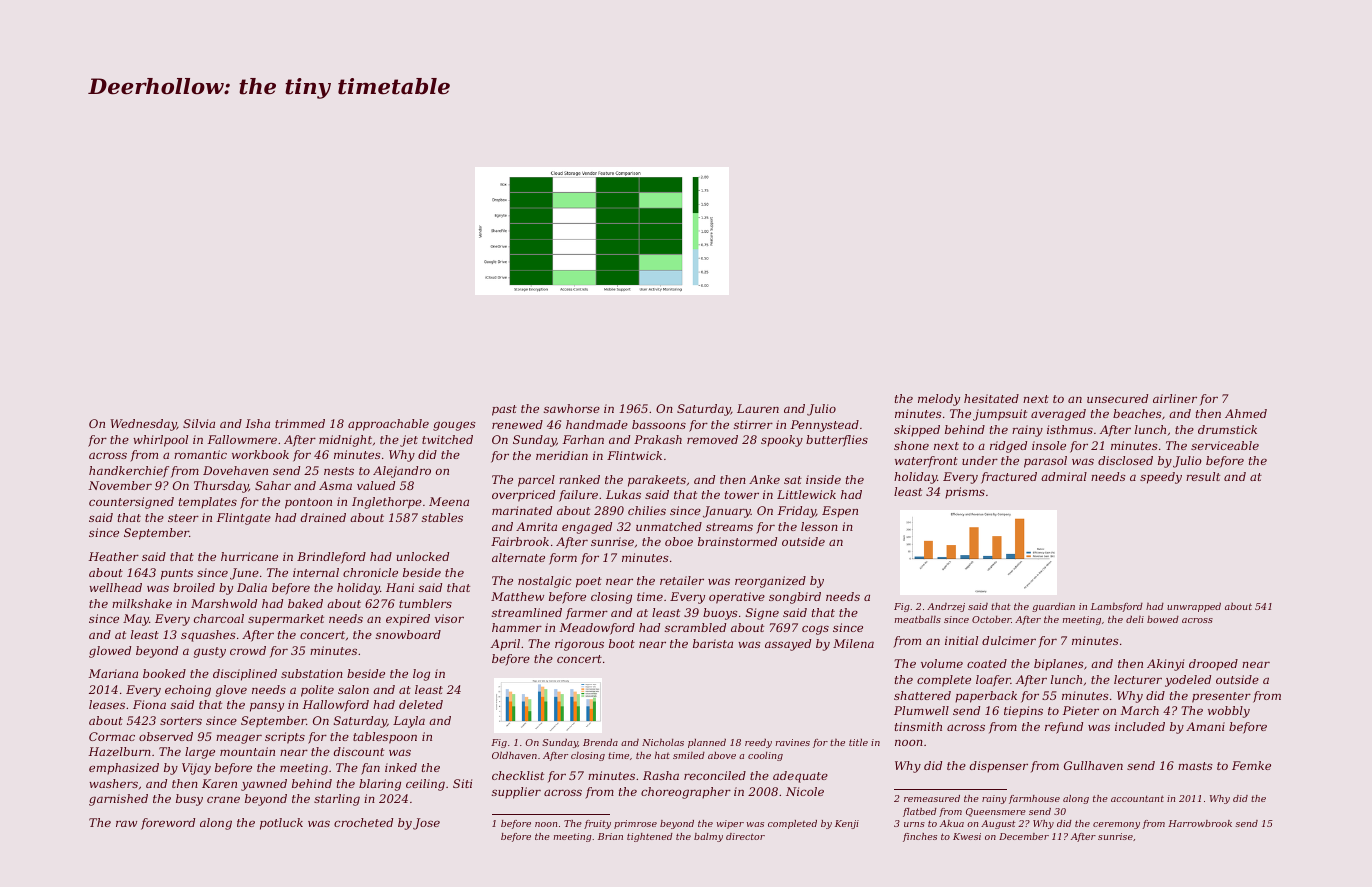 The height and width of the screenshot is (887, 1372). What do you see at coordinates (587, 614) in the screenshot?
I see `farmer` at bounding box center [587, 614].
